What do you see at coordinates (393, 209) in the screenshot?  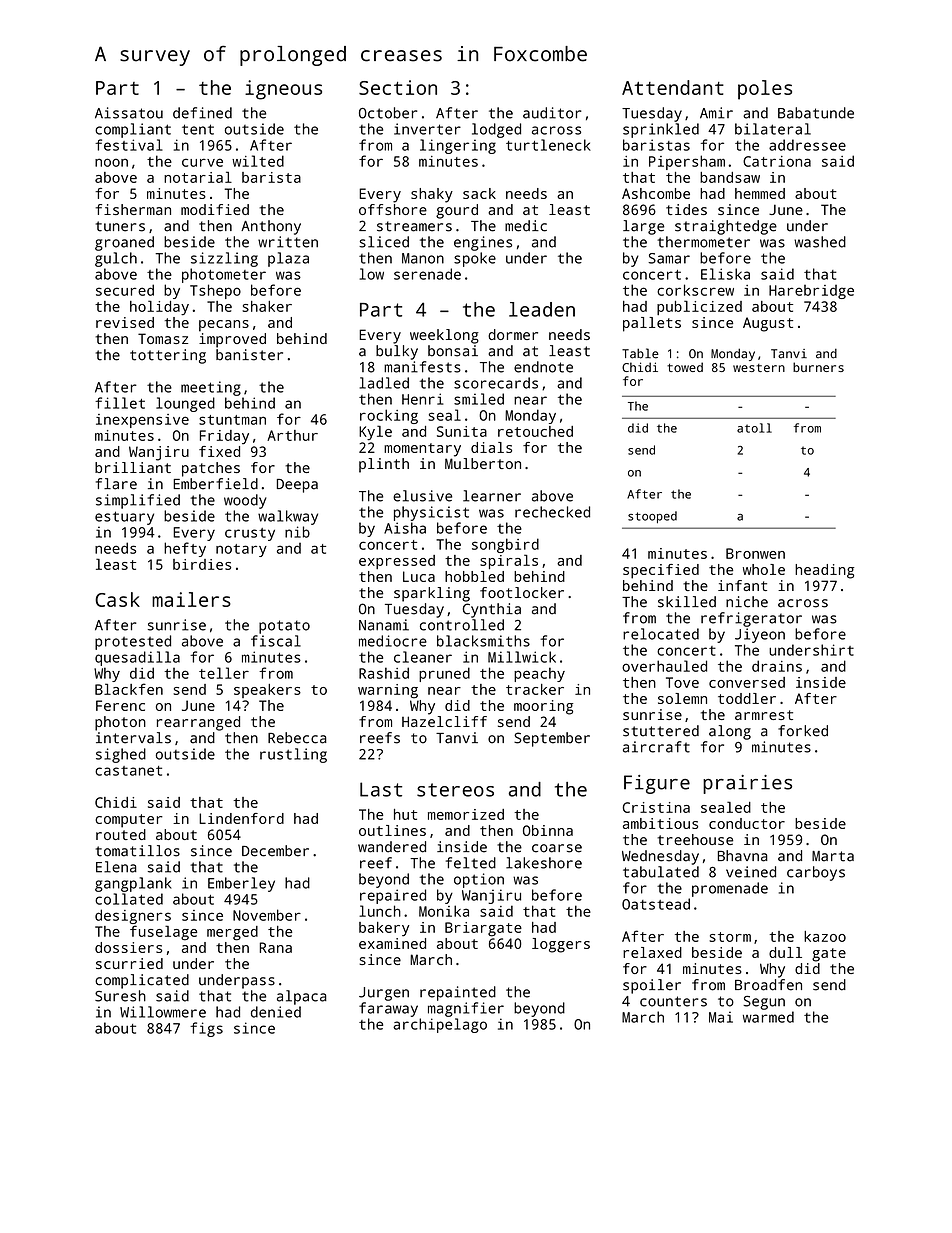 I see `offshore` at bounding box center [393, 209].
